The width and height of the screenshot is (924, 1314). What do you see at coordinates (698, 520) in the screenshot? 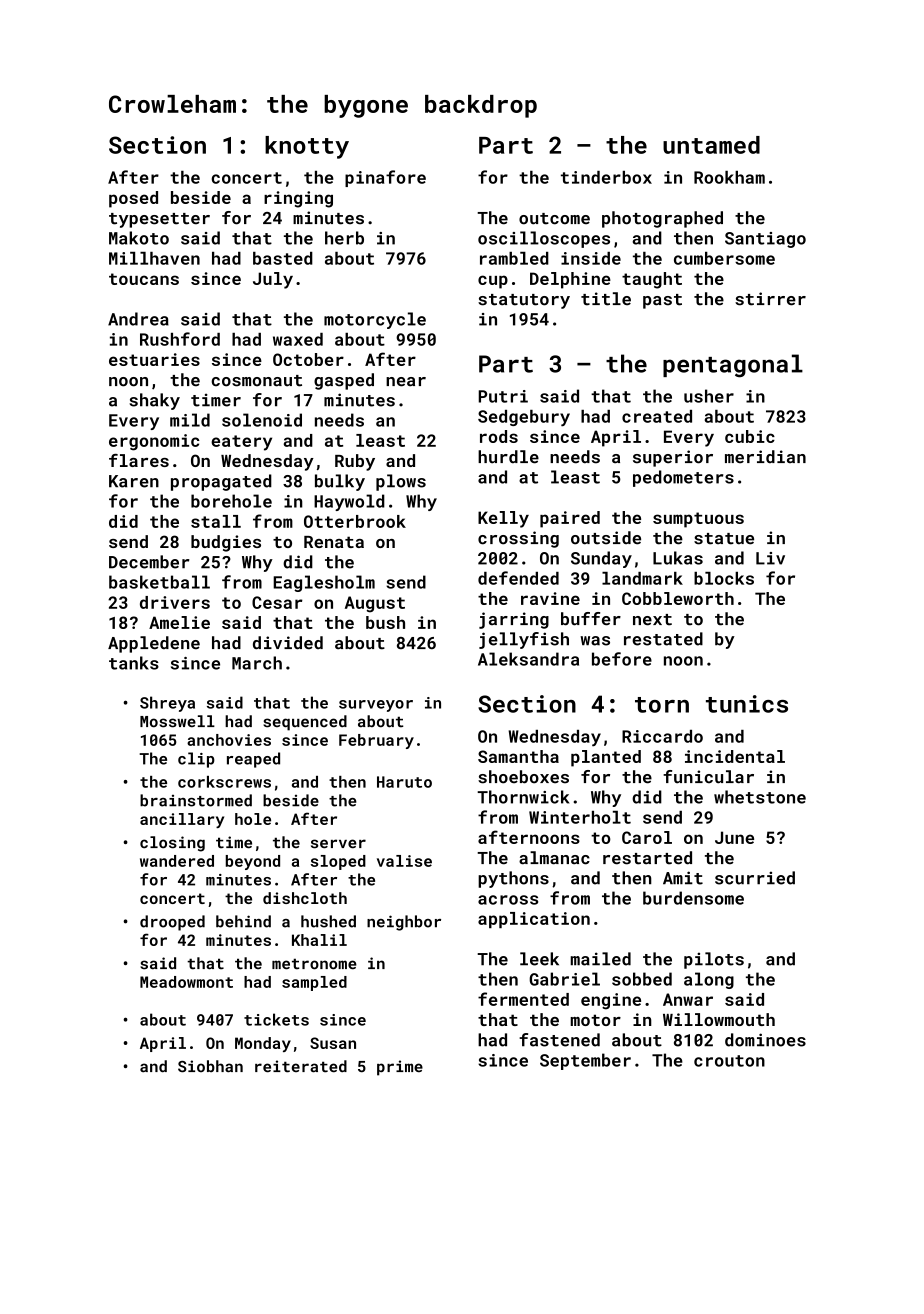
I see `sumptuous` at bounding box center [698, 520].
